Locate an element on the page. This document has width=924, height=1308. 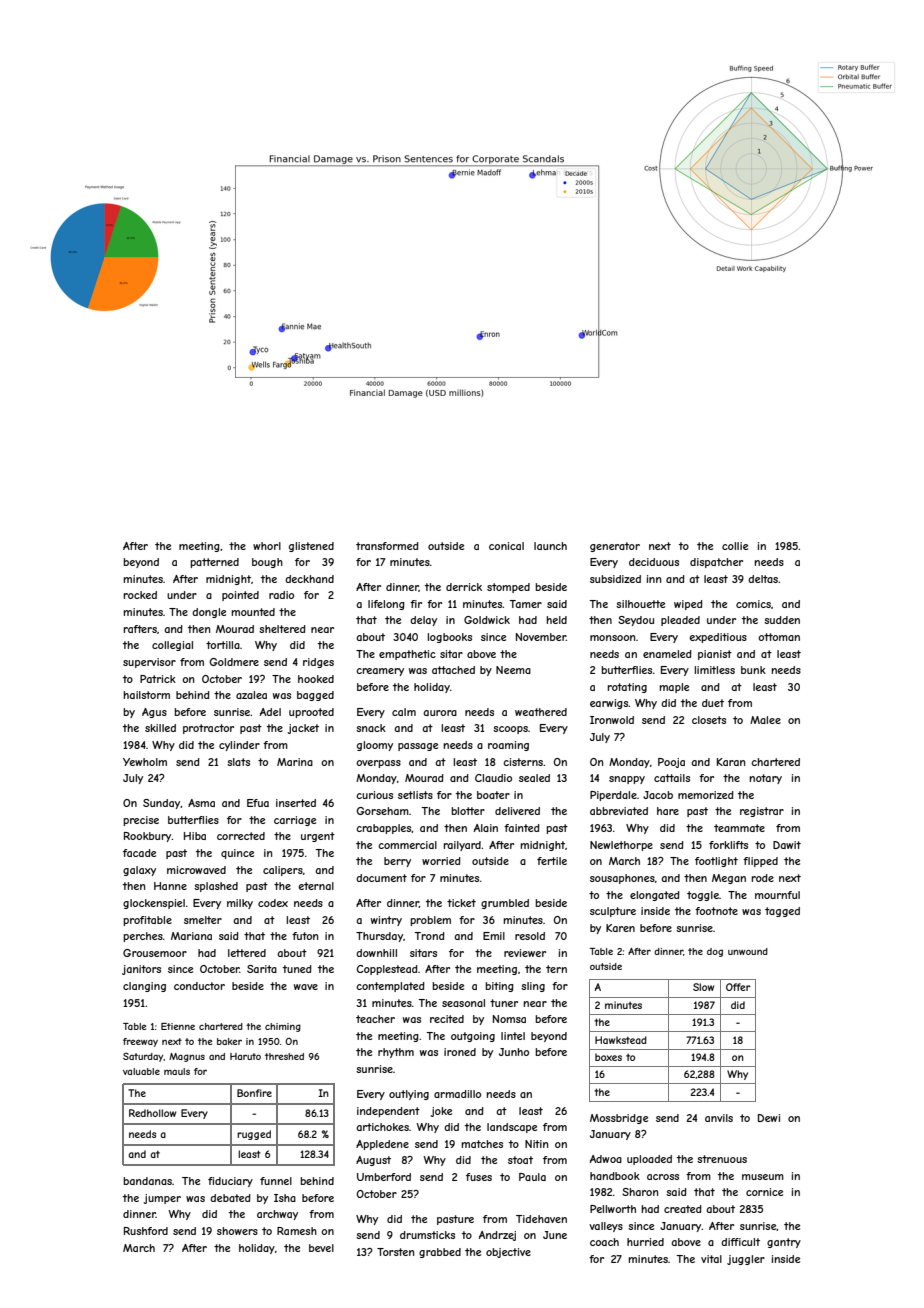
codex is located at coordinates (273, 903).
